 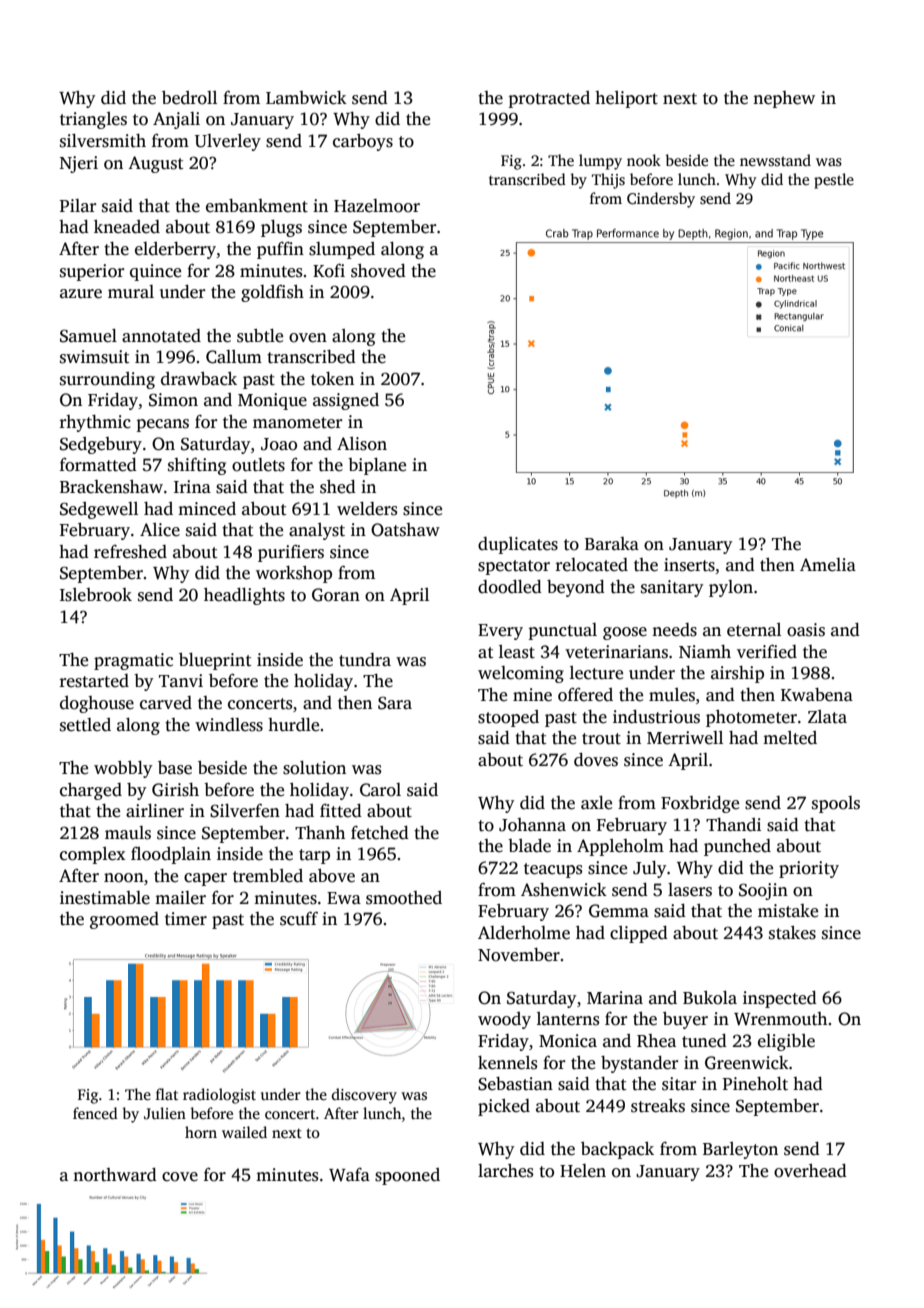 I want to click on solution, so click(x=314, y=768).
